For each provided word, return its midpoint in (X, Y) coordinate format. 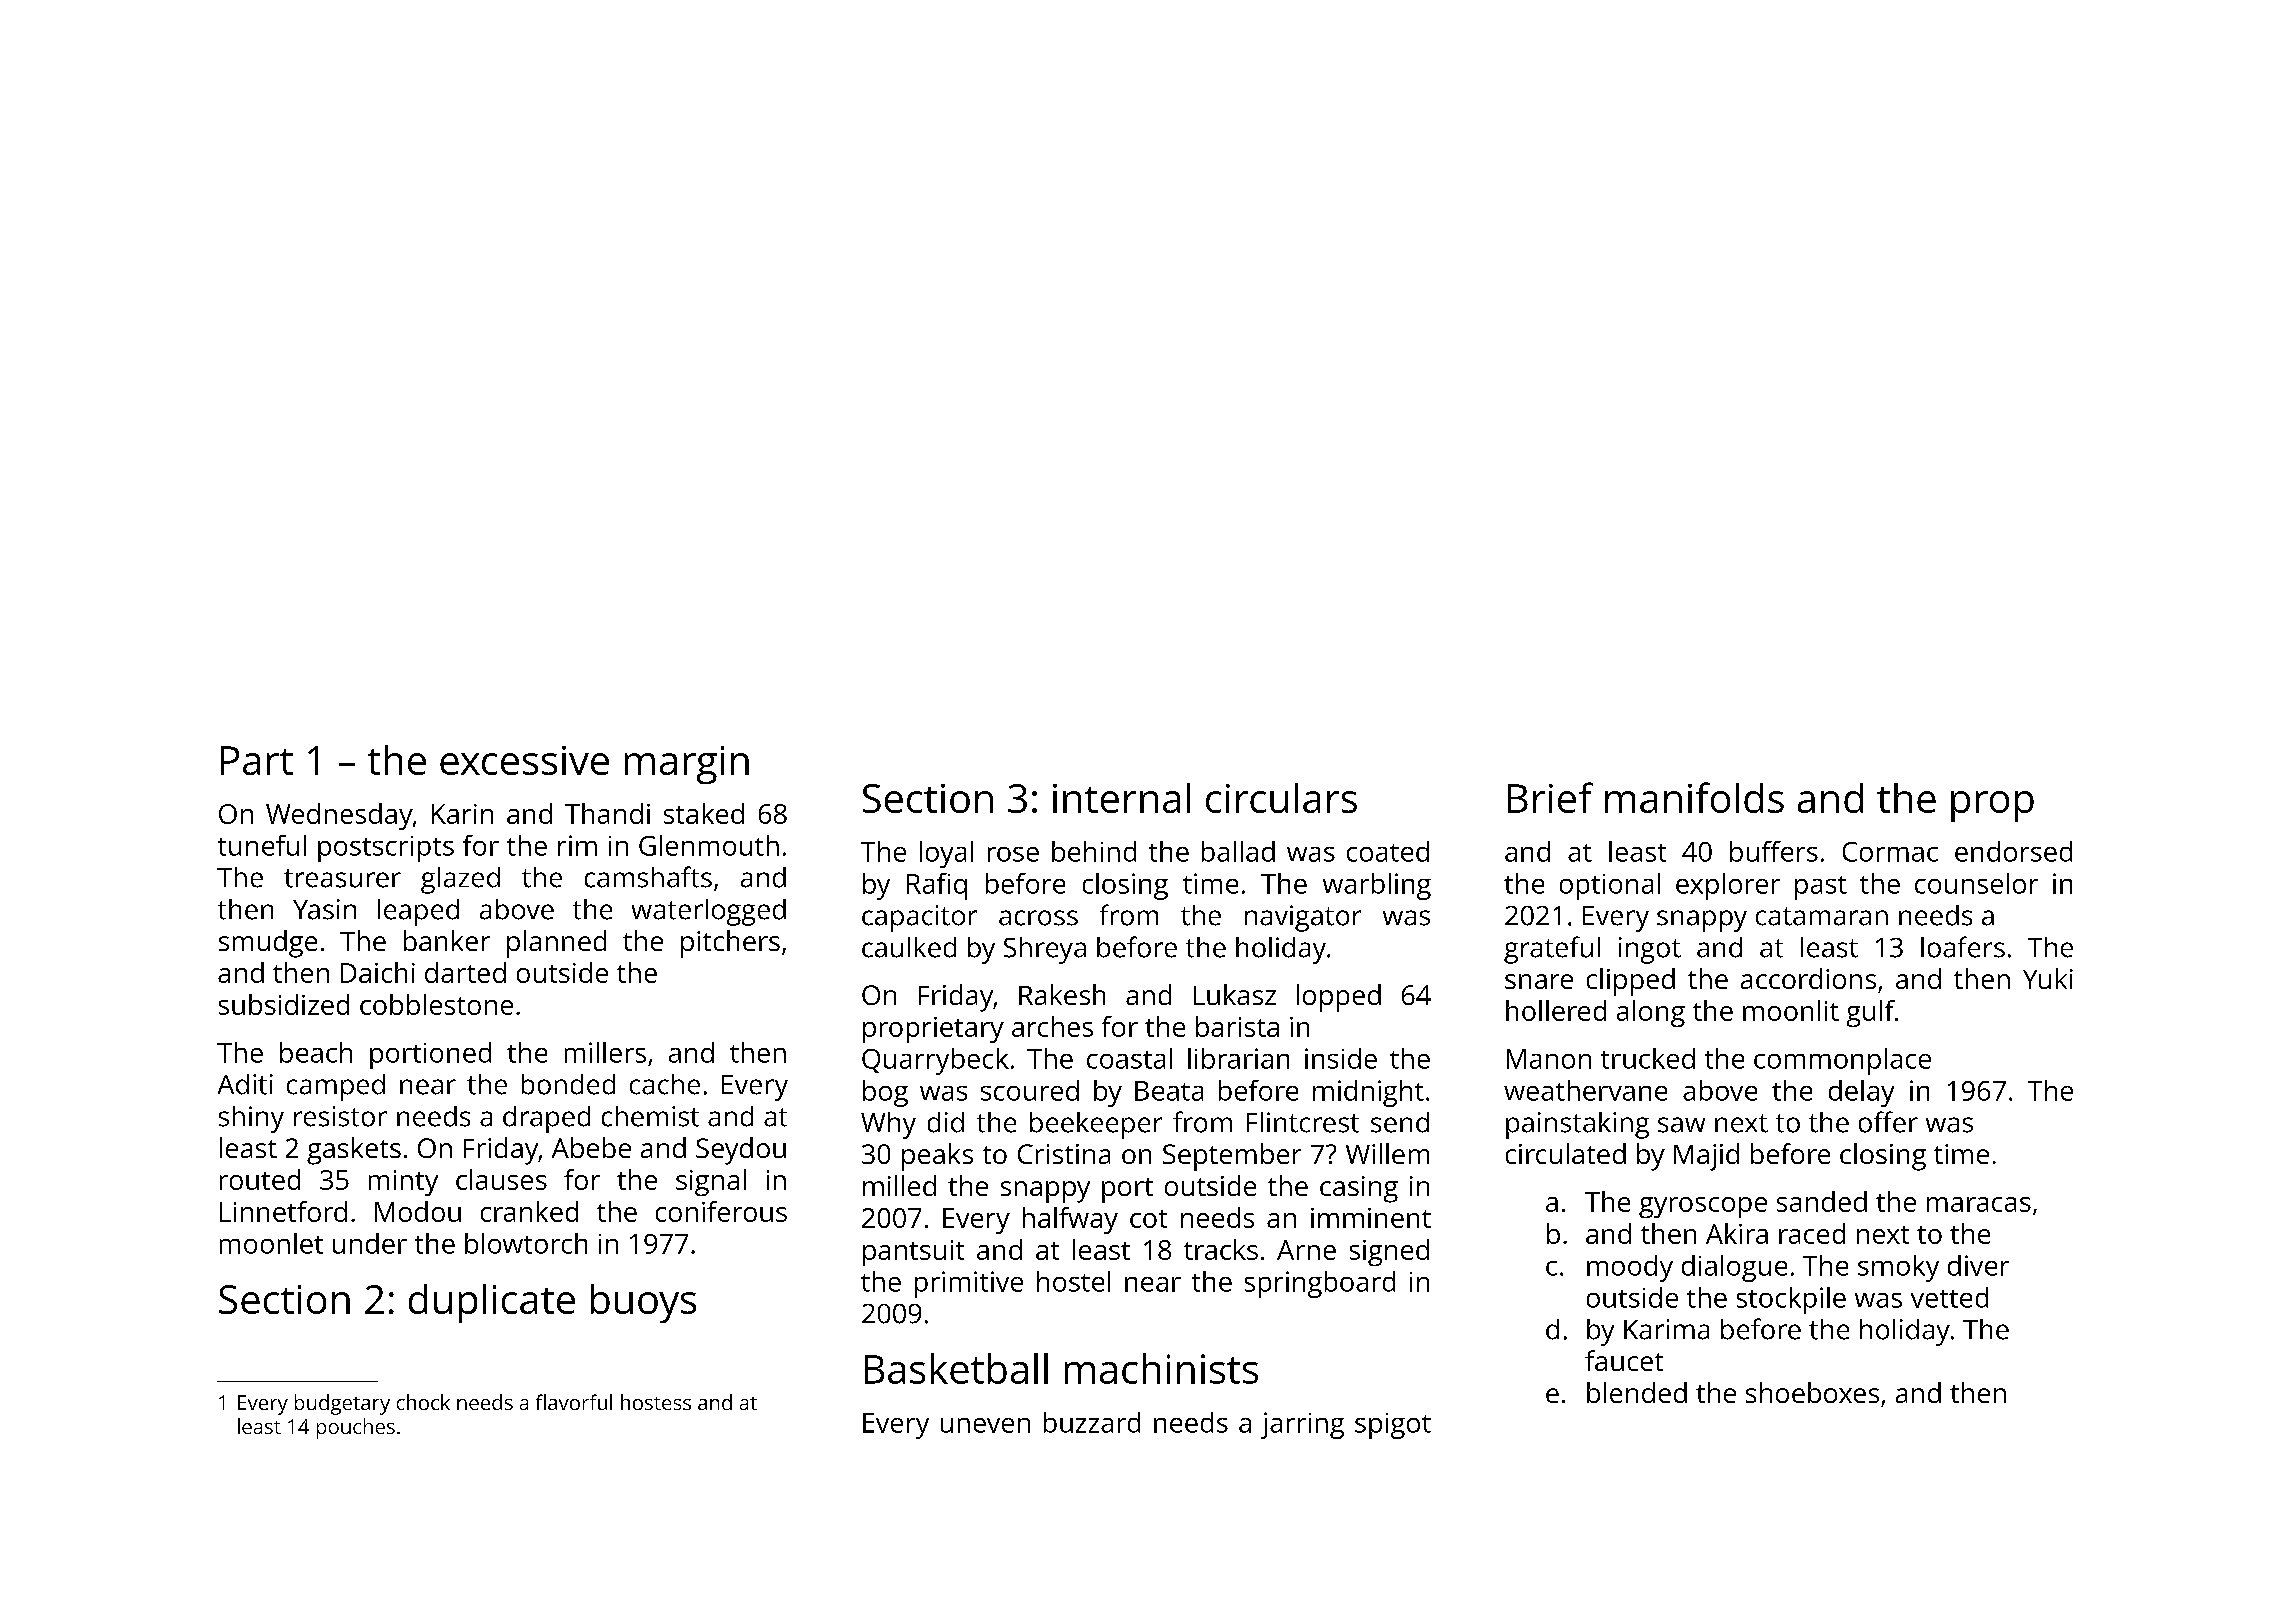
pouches (356, 1428)
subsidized (284, 1004)
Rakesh (1062, 994)
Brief (1550, 797)
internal (1121, 798)
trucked (1648, 1058)
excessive (524, 760)
